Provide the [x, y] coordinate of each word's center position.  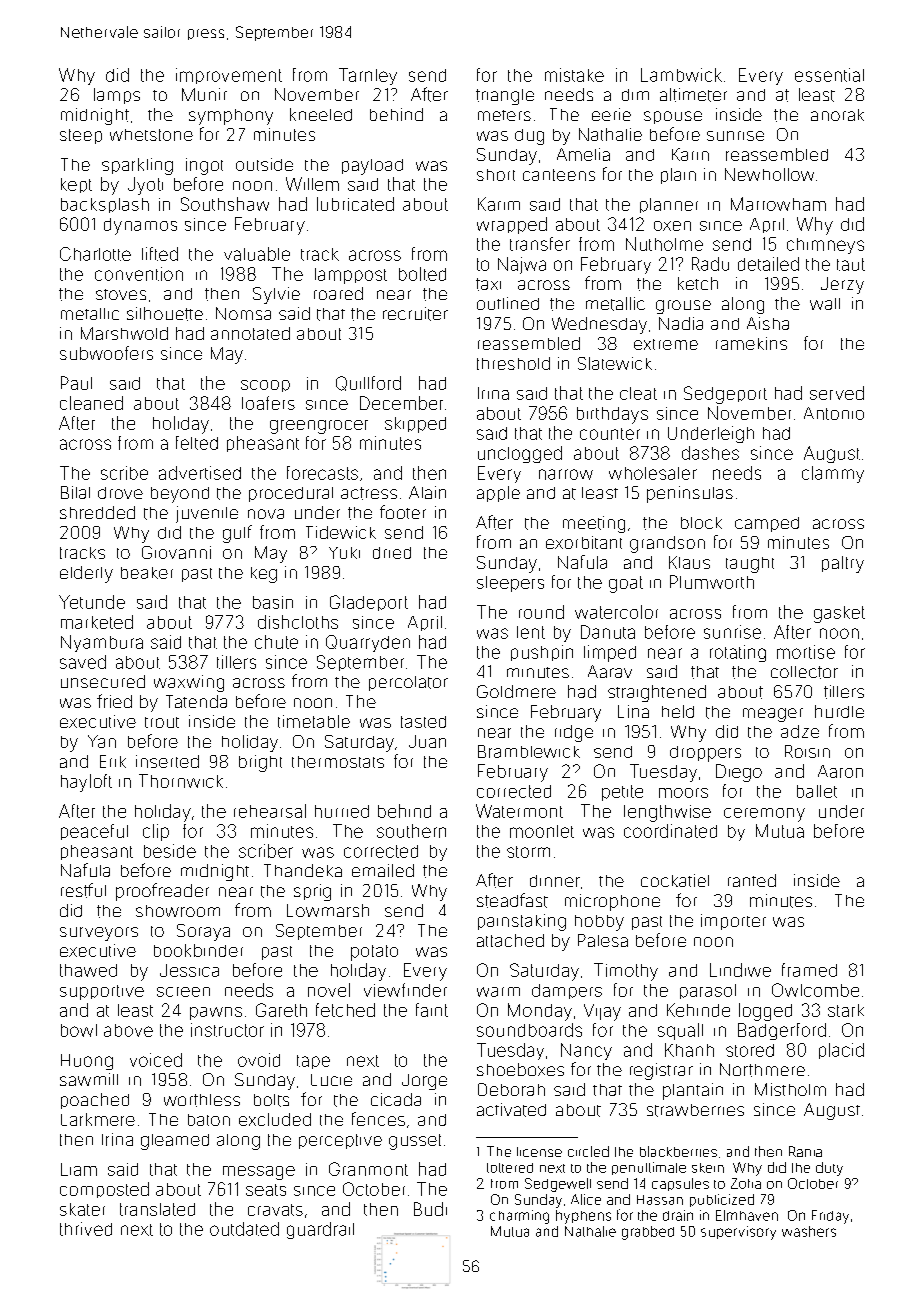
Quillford [368, 383]
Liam [79, 1169]
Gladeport [369, 603]
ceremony [764, 815]
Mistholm [790, 1089]
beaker [147, 573]
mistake [574, 75]
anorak [837, 115]
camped [767, 524]
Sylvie [276, 295]
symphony [231, 117]
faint [432, 1010]
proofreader [162, 892]
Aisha [768, 323]
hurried [342, 811]
